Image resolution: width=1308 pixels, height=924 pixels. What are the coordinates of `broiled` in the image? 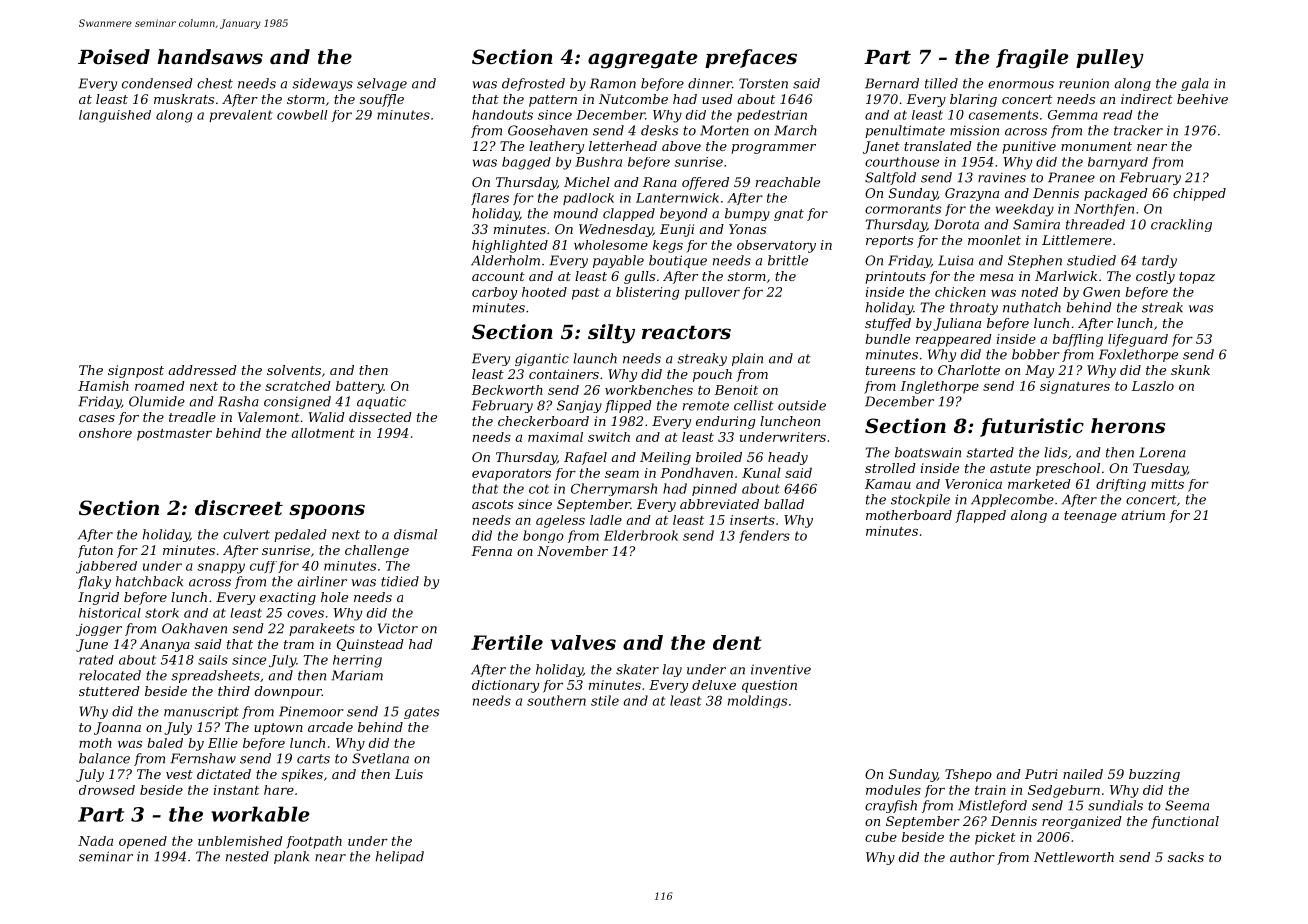 It's located at (719, 457).
